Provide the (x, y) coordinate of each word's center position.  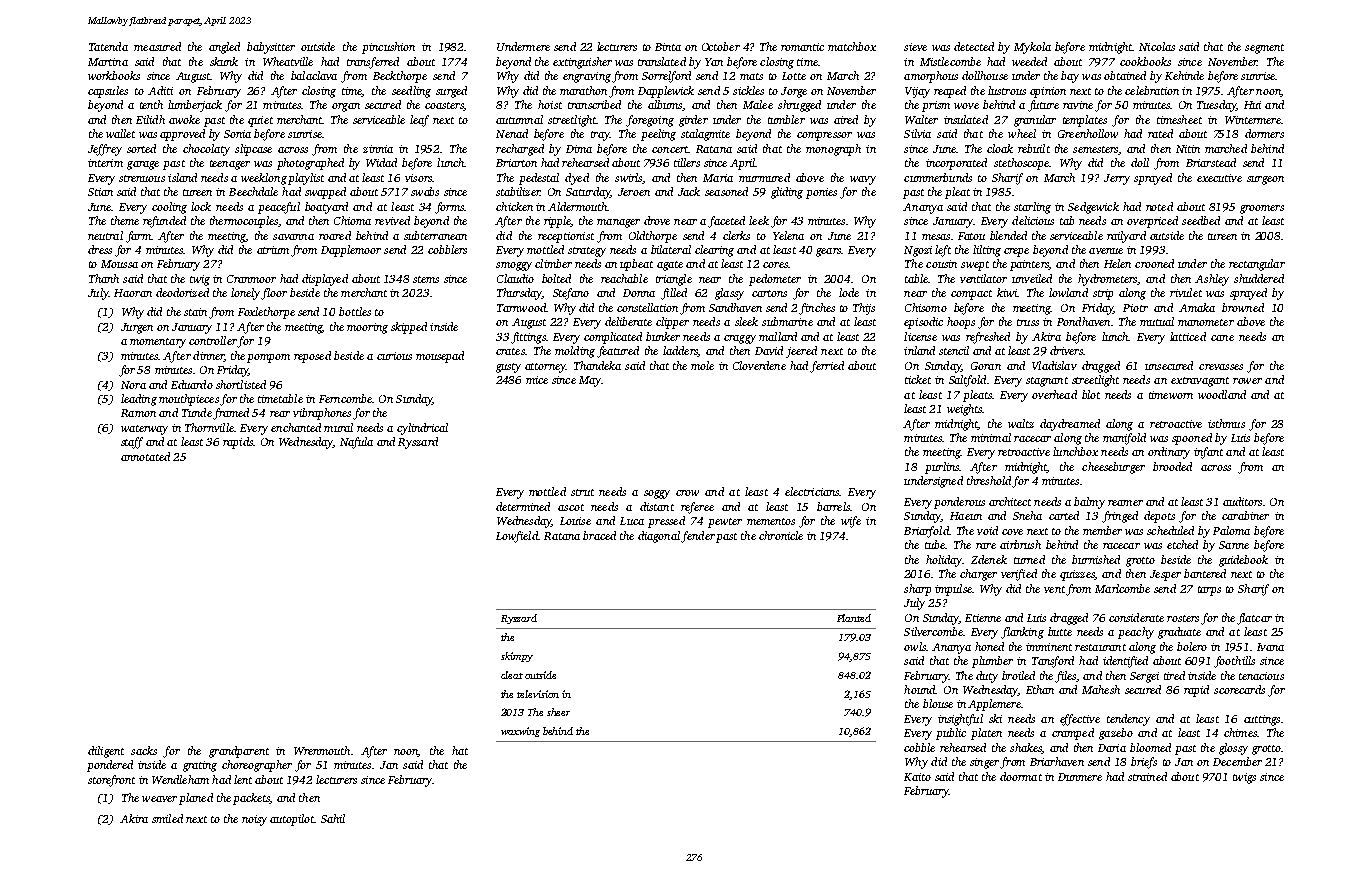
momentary (158, 343)
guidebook (1243, 561)
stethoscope (1021, 164)
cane (1222, 338)
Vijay (917, 92)
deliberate (628, 321)
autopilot (292, 820)
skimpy (517, 657)
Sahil (333, 818)
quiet (260, 121)
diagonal (659, 537)
